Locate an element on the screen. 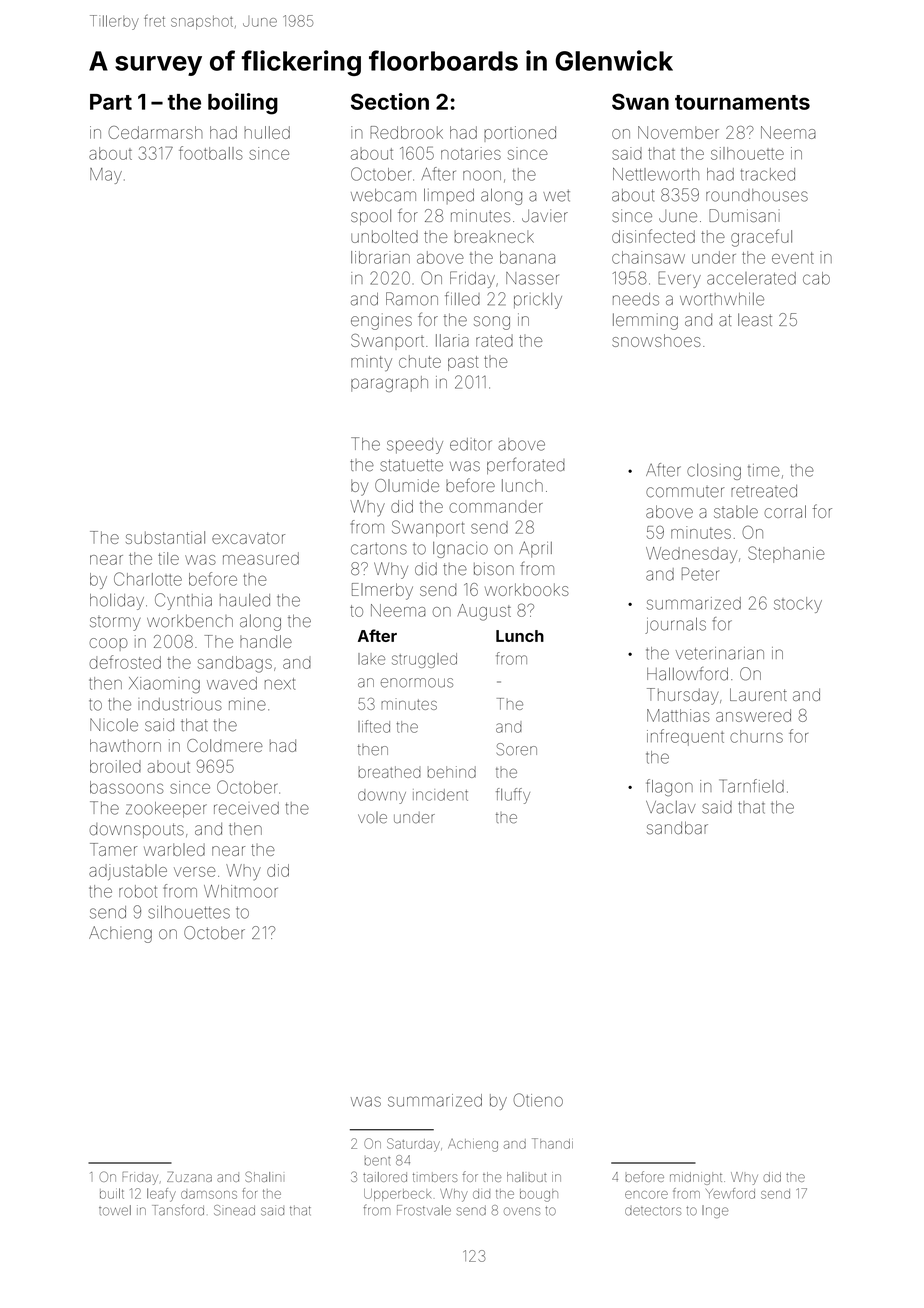  Redbrook is located at coordinates (406, 132).
